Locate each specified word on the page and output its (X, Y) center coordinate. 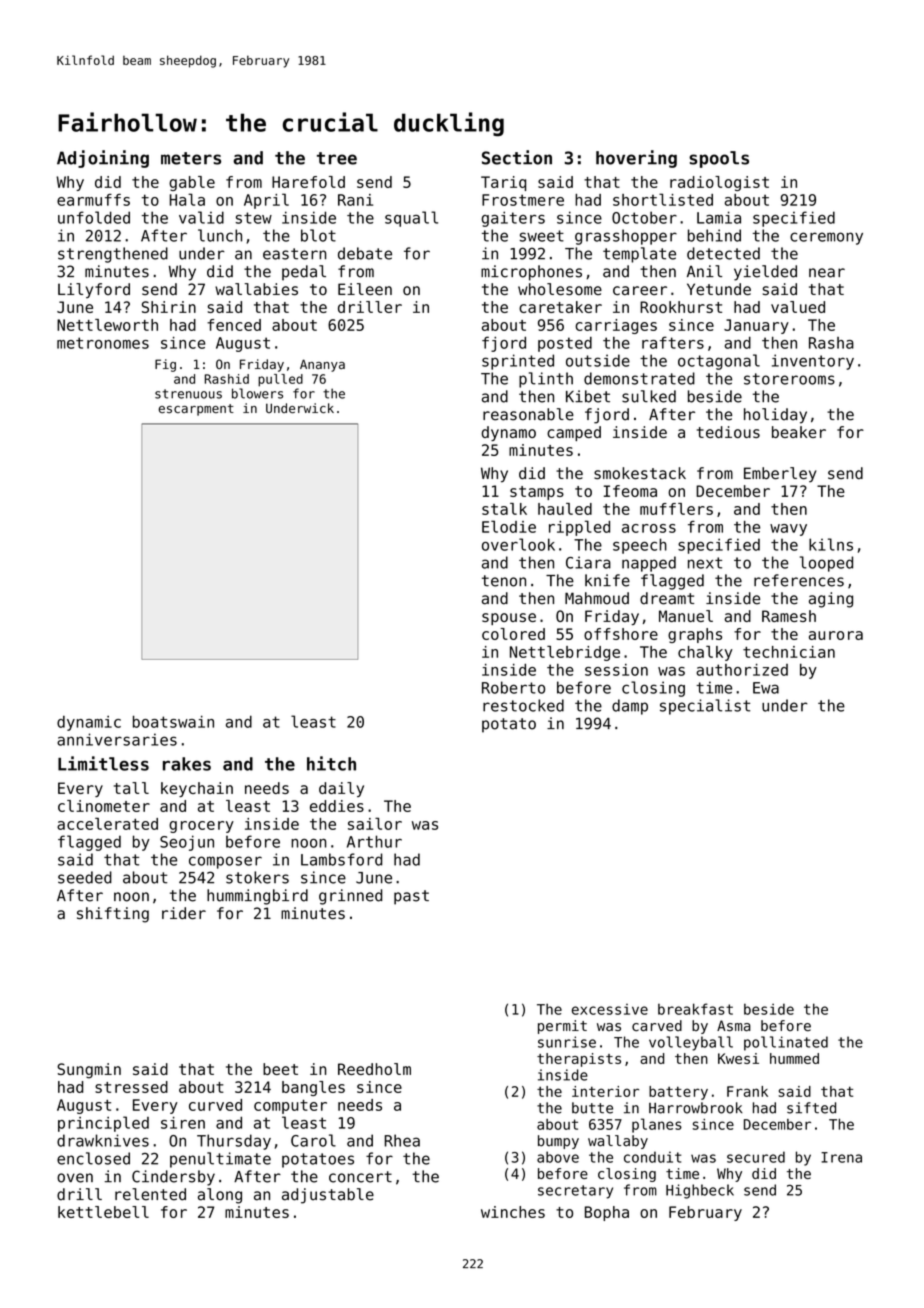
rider (184, 913)
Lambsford (341, 859)
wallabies (256, 289)
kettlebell (103, 1212)
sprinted (518, 362)
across (649, 528)
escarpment (196, 410)
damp (630, 707)
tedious (728, 432)
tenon (504, 581)
